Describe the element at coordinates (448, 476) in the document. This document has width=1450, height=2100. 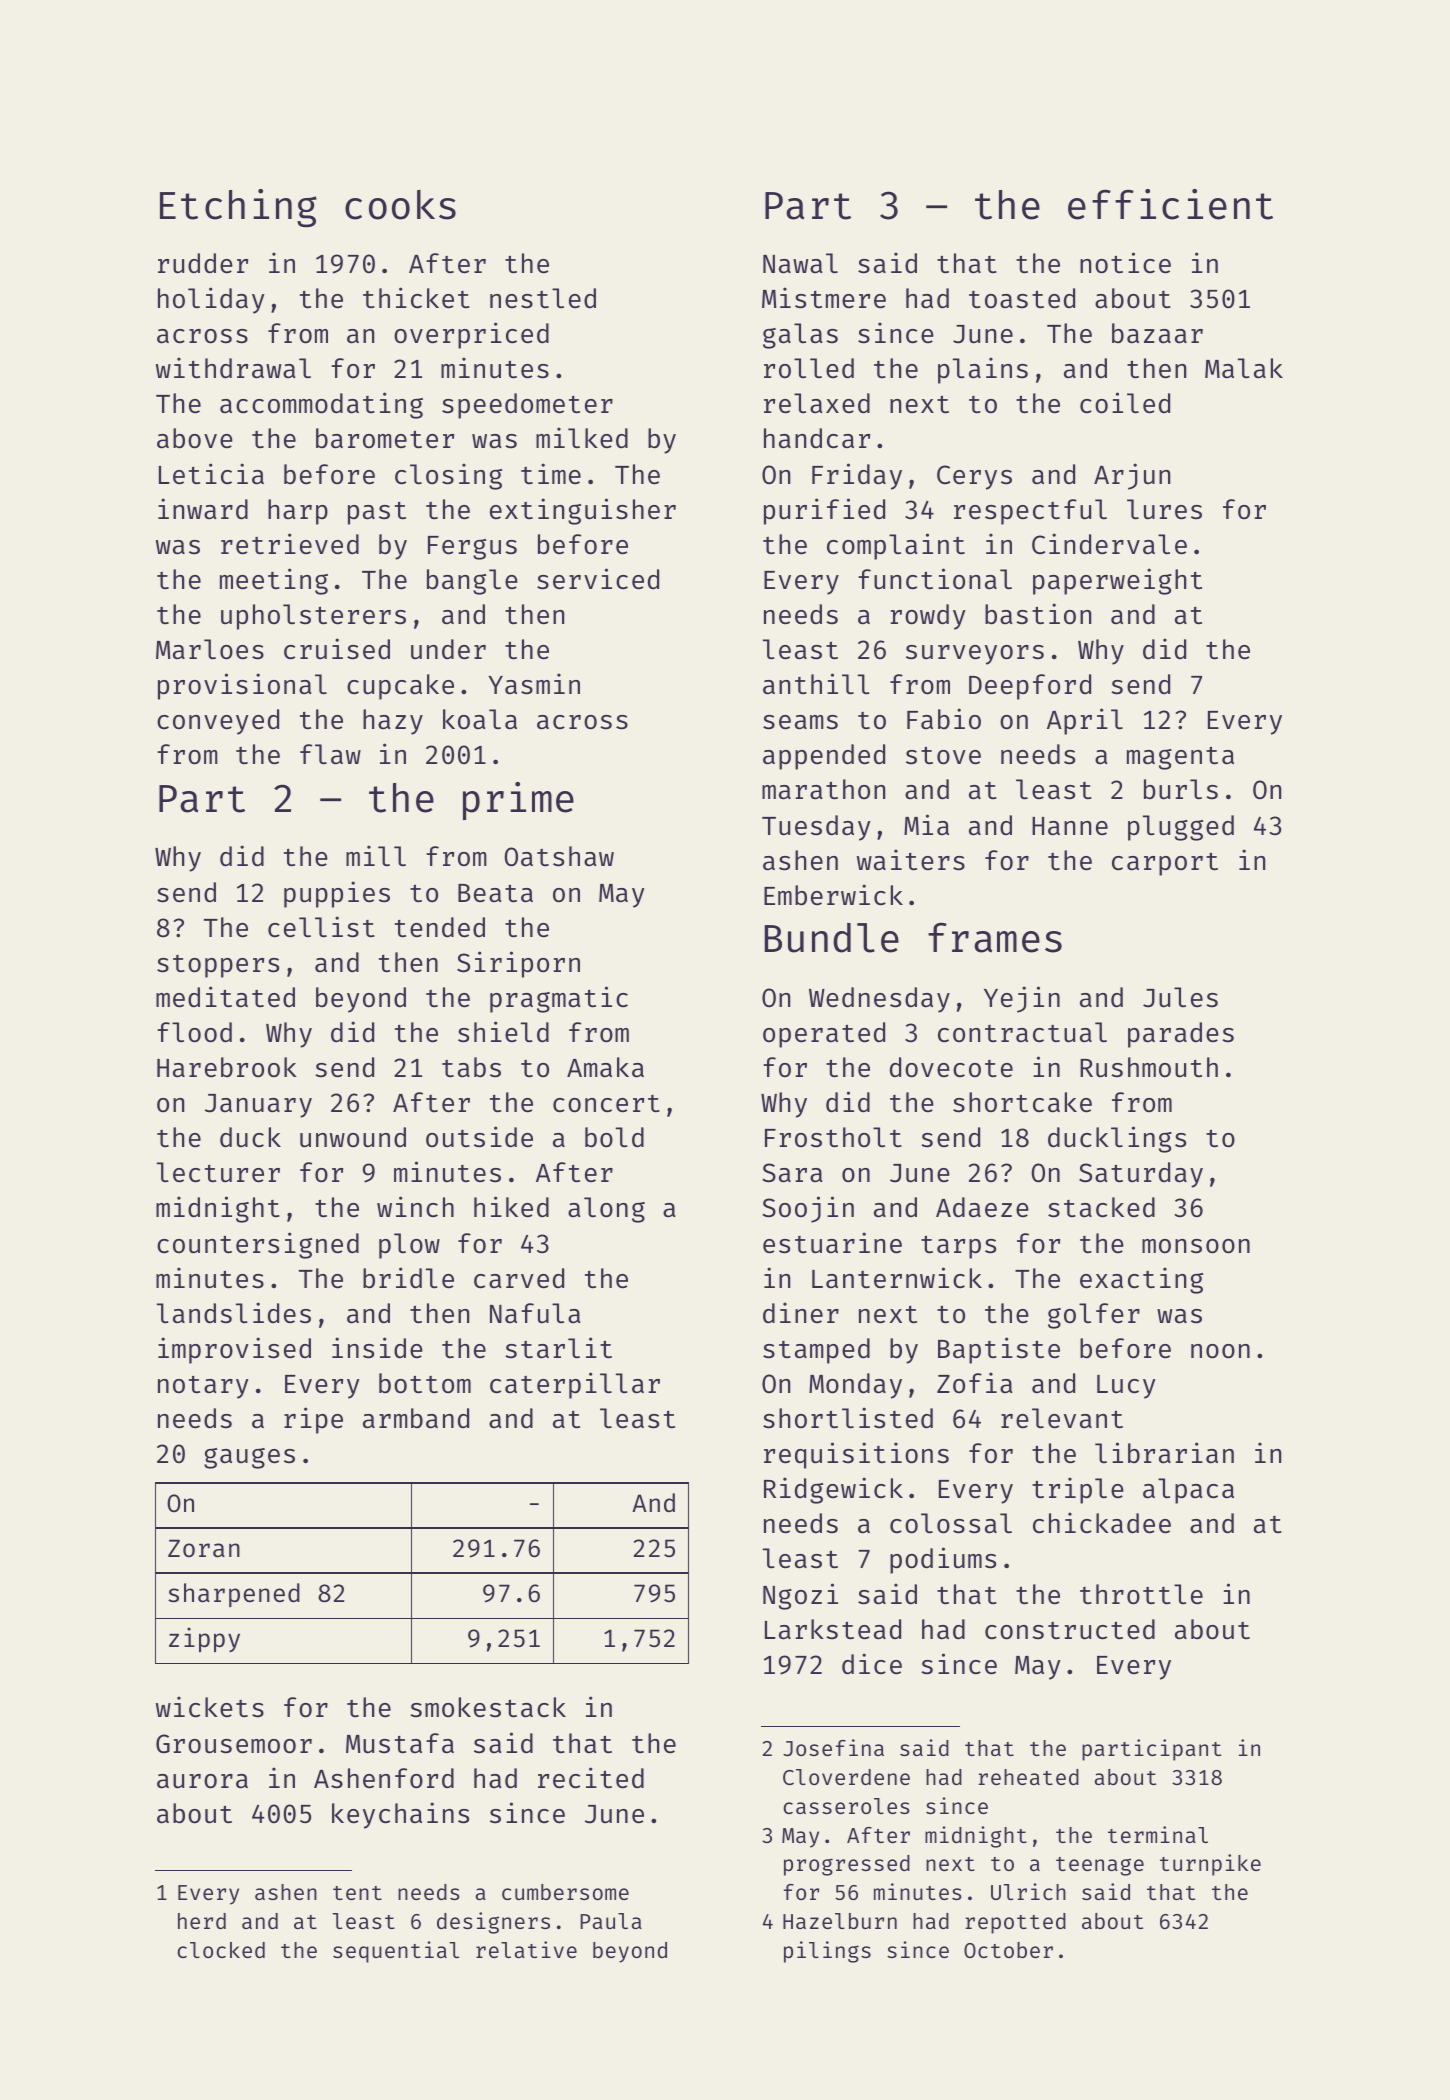
I see `closing` at that location.
